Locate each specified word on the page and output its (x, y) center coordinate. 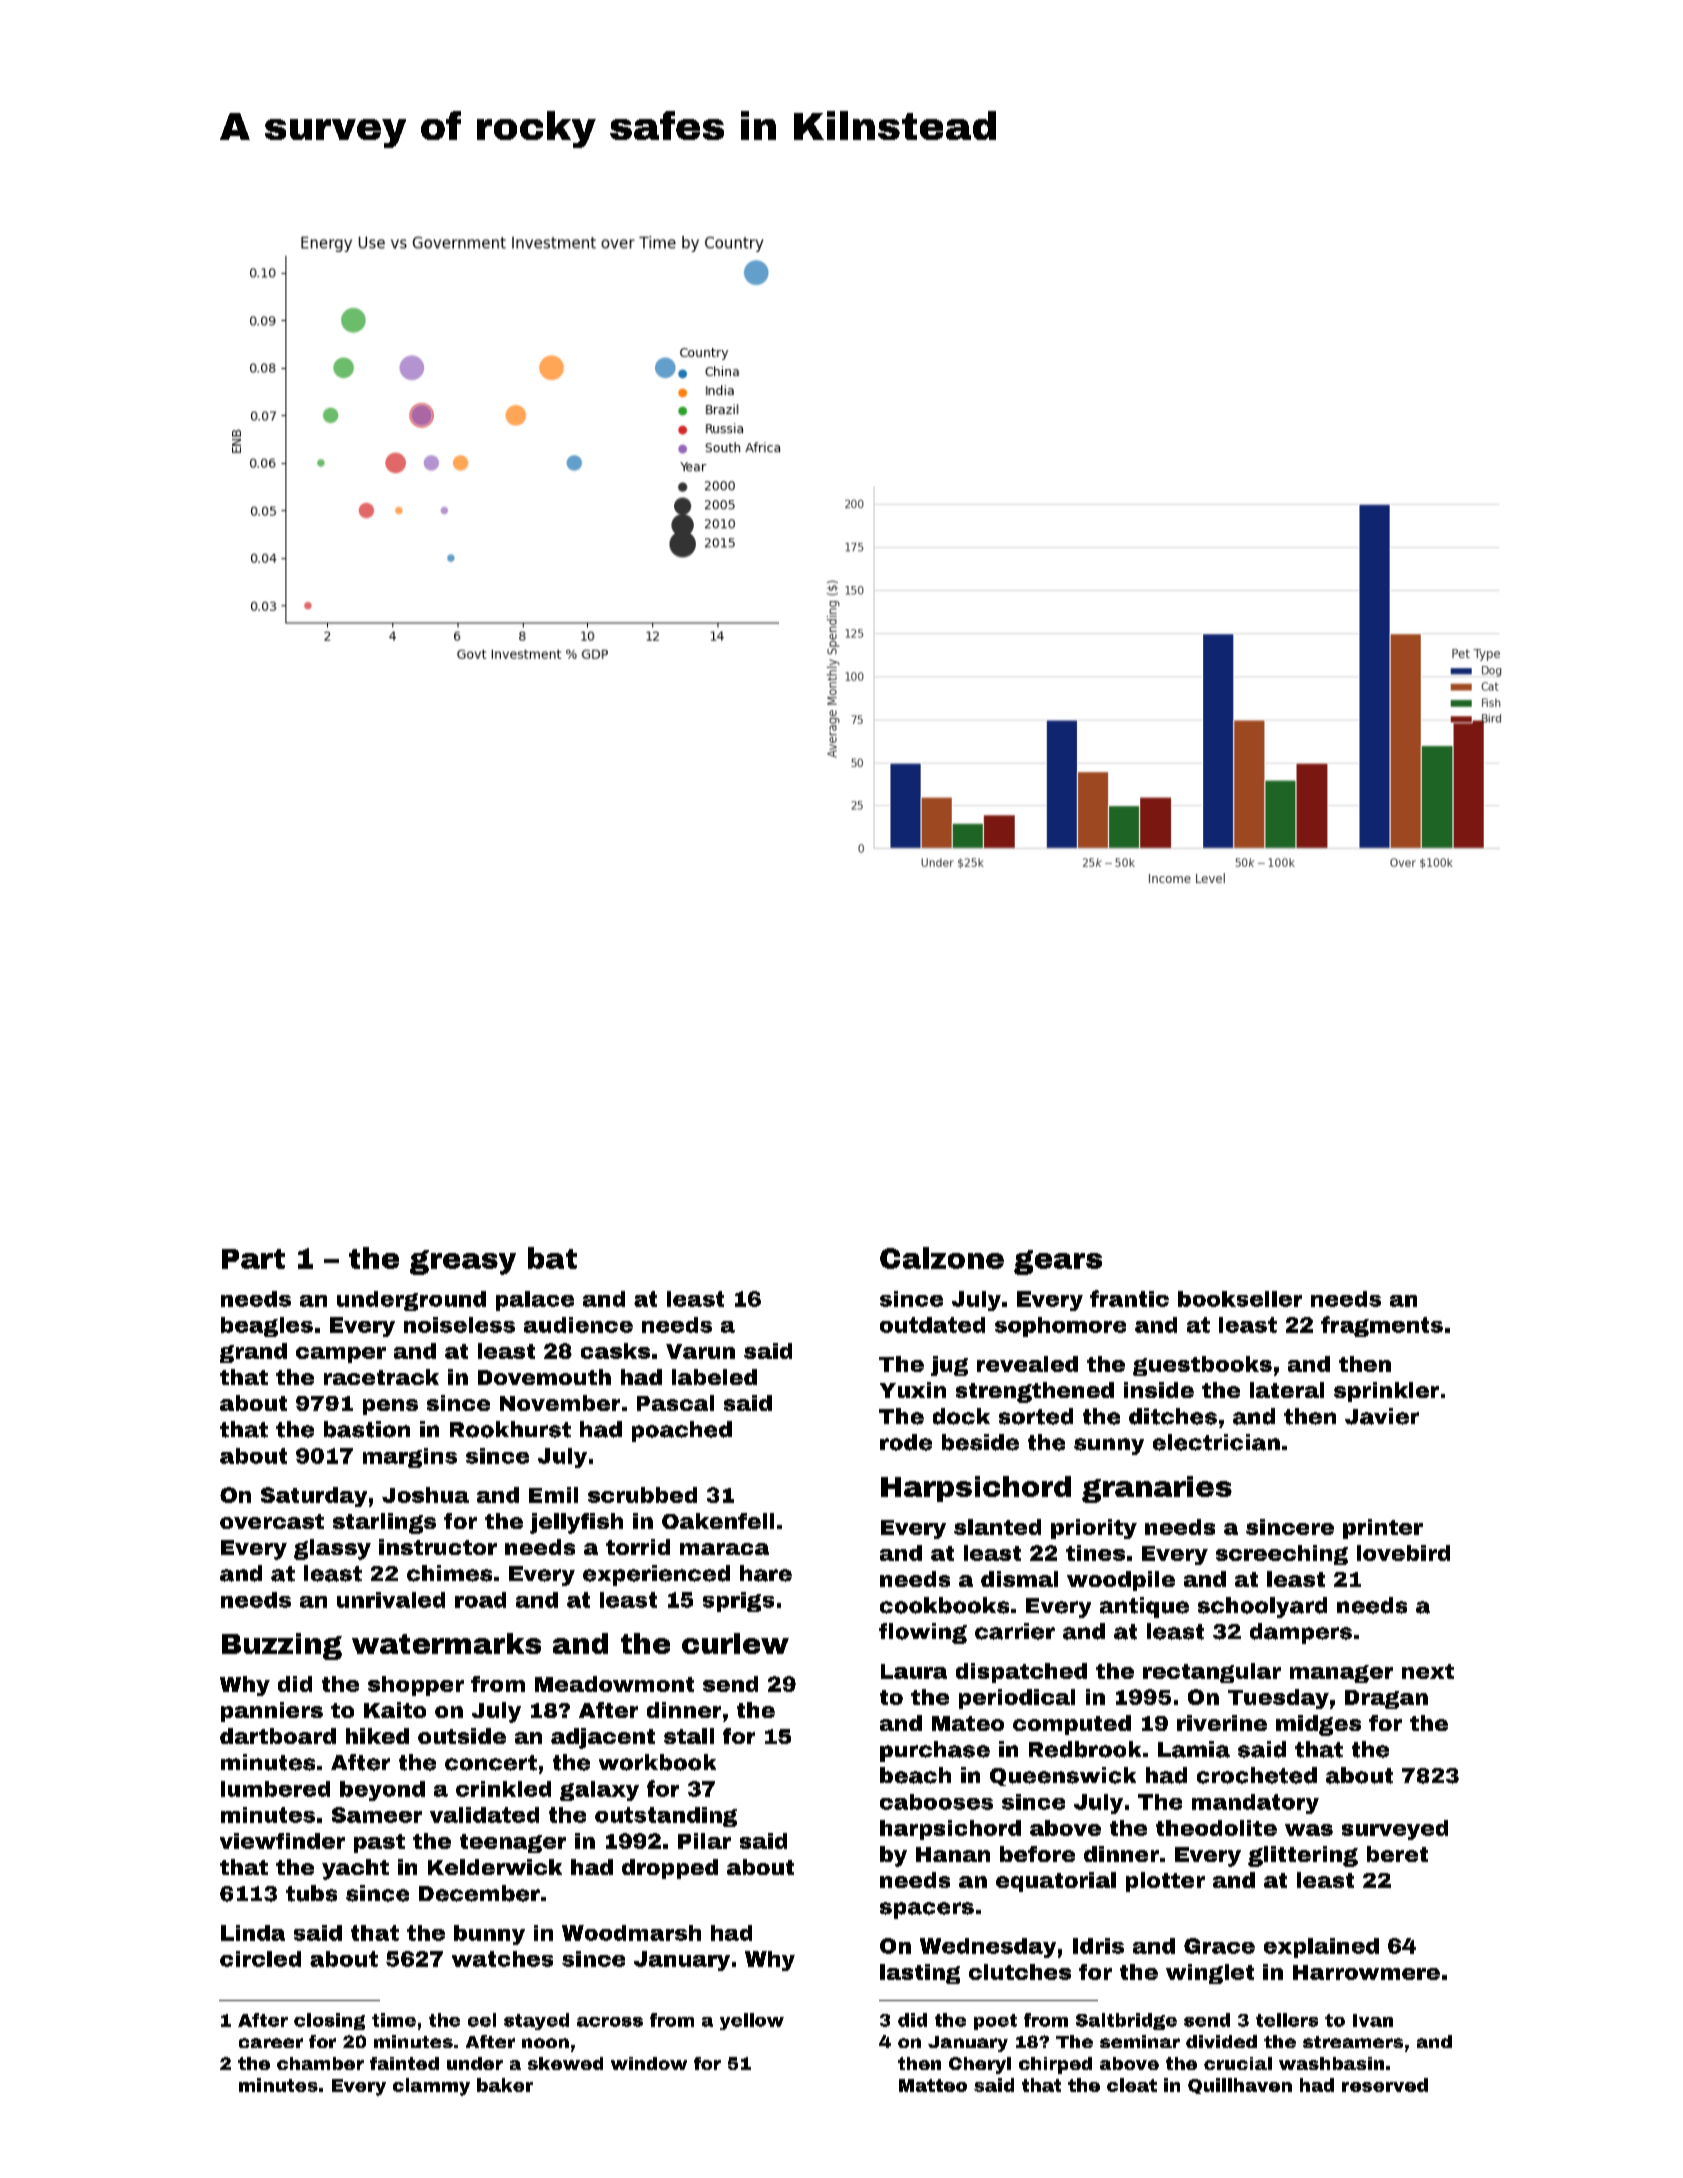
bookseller (1240, 1299)
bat (552, 1258)
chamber (320, 2063)
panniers (272, 1712)
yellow (752, 2021)
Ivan (1373, 2020)
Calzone (942, 1258)
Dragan (1386, 1699)
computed (1072, 1725)
